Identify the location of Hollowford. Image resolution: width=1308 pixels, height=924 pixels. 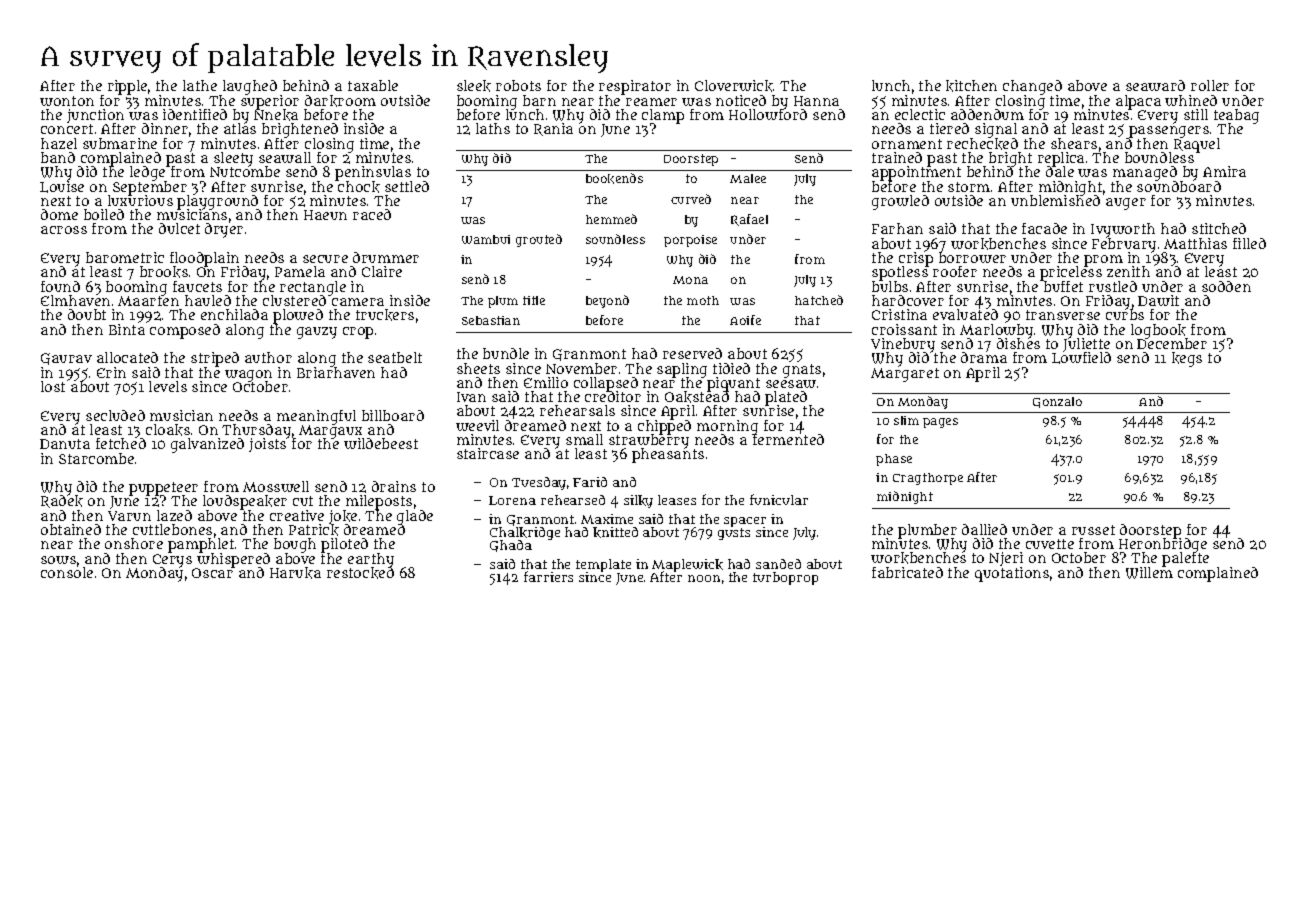
(768, 114).
